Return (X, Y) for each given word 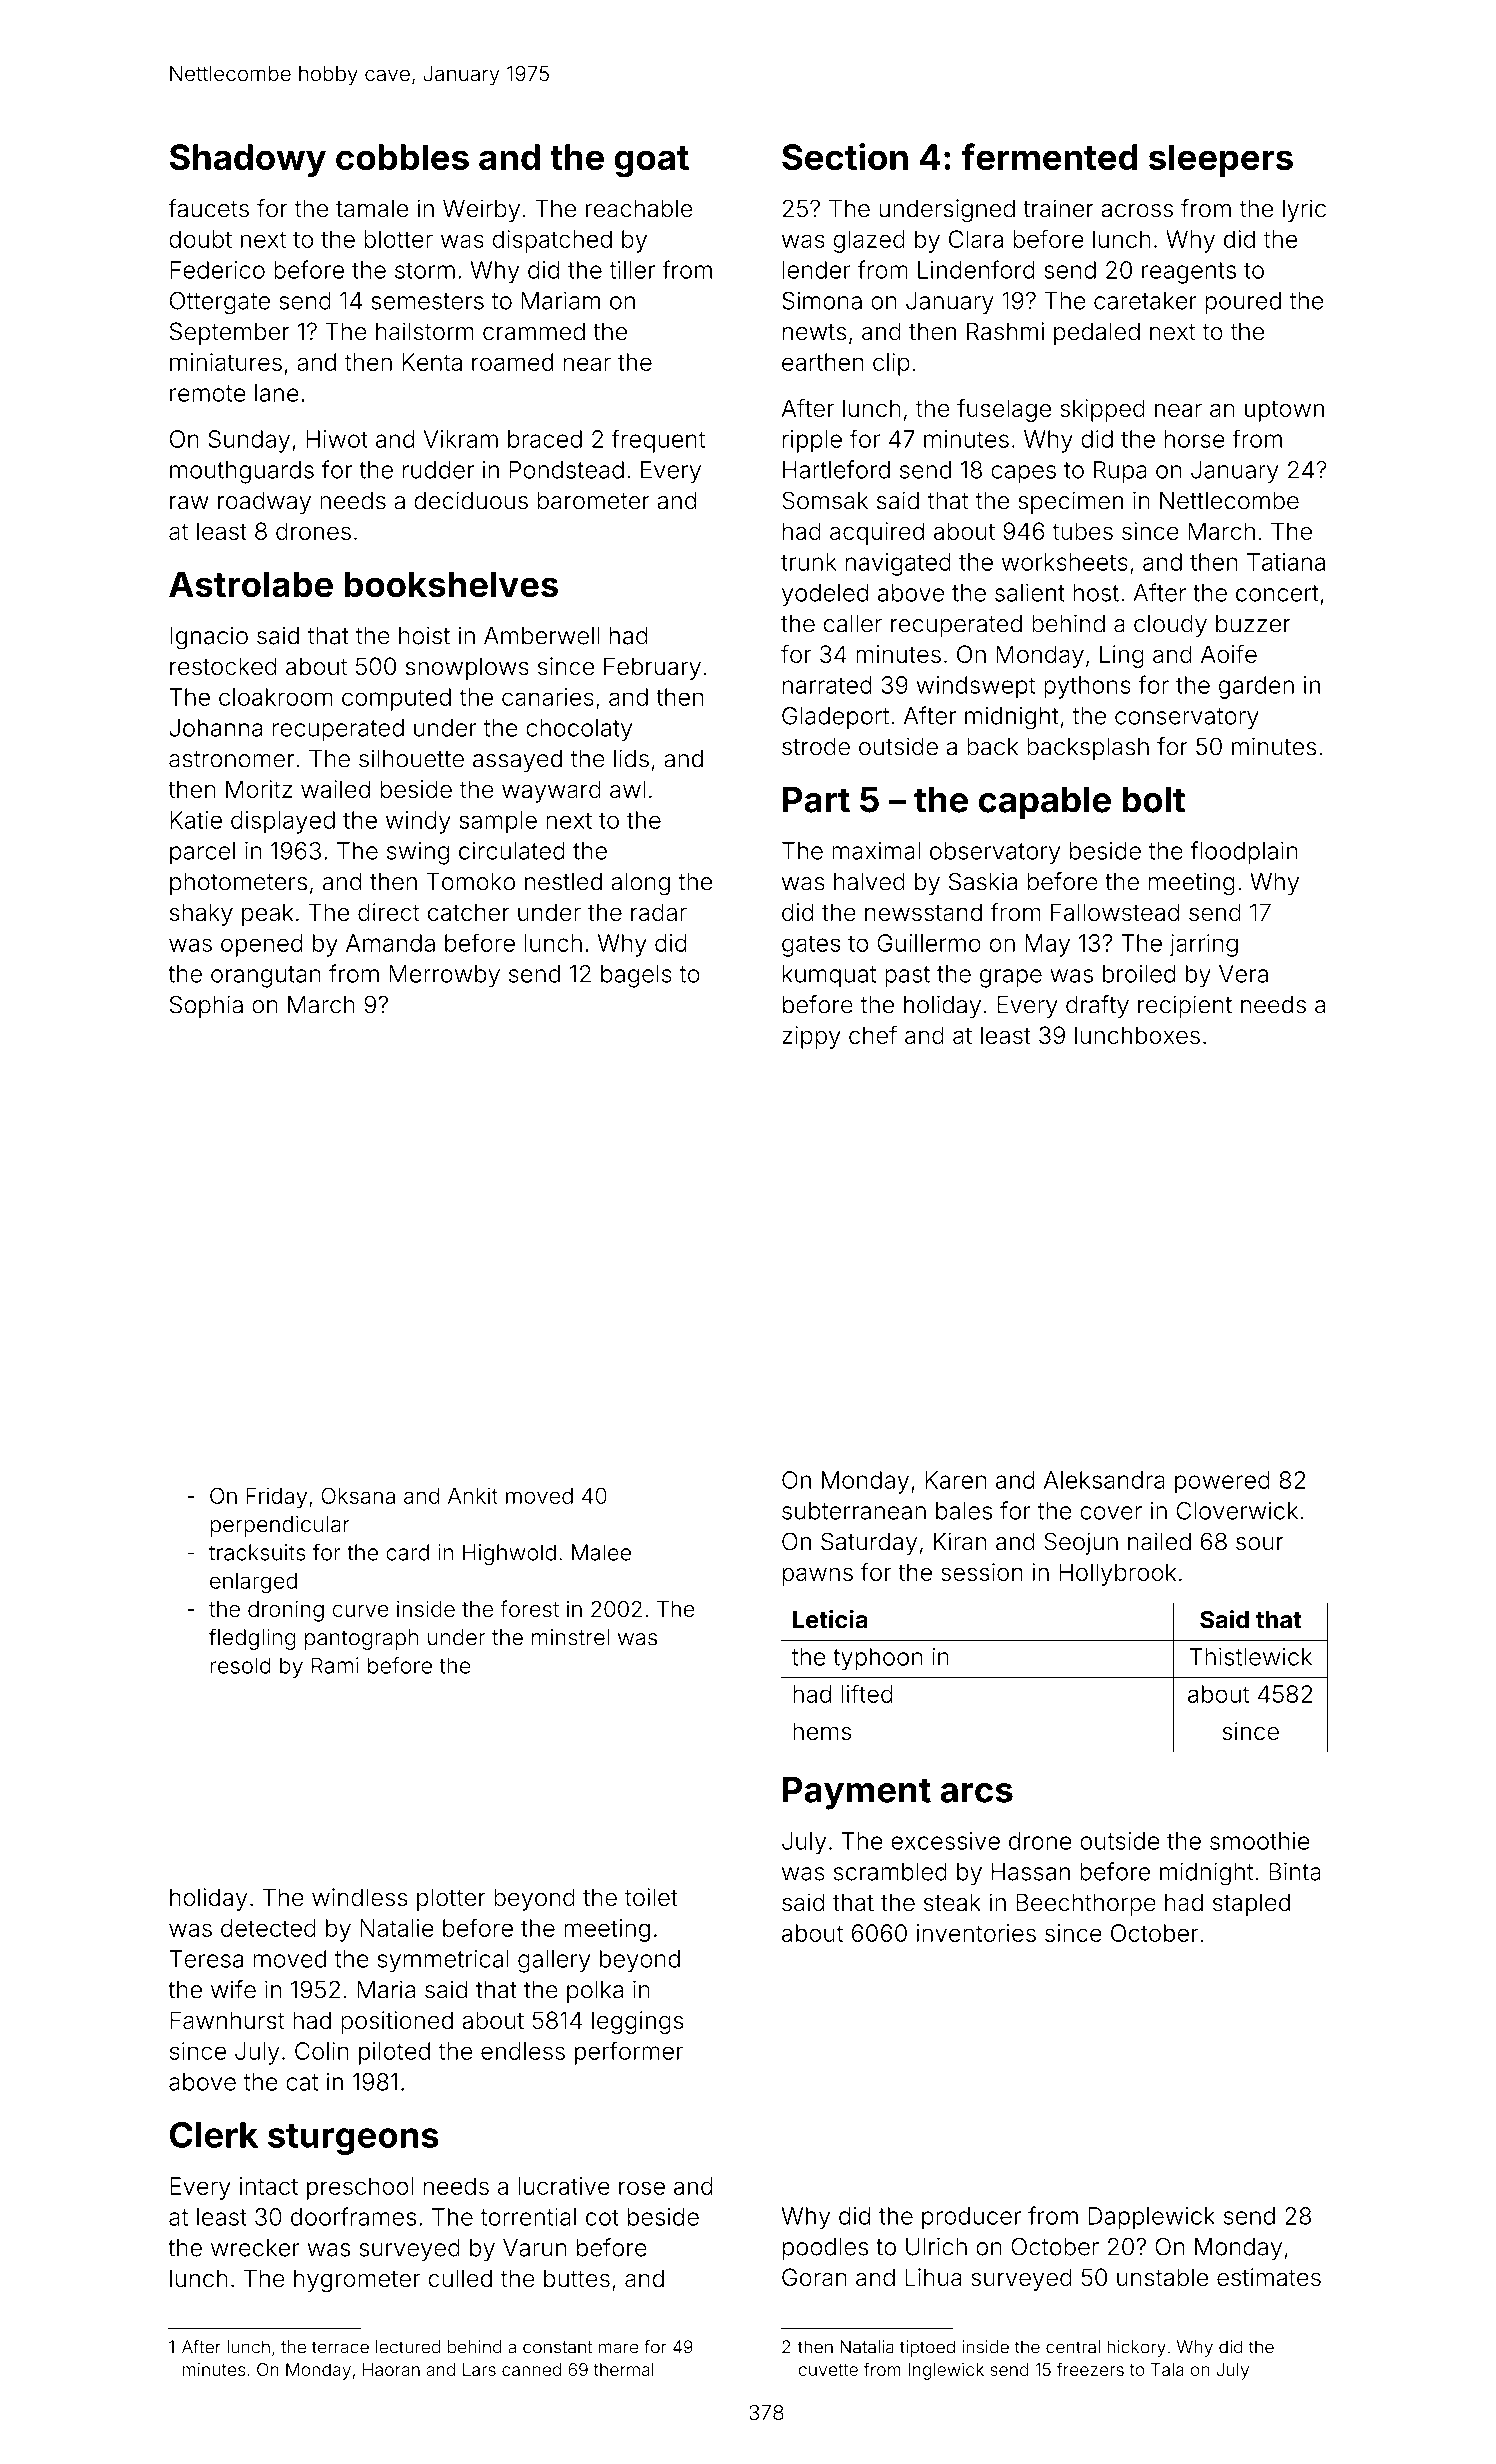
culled (460, 2278)
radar (659, 912)
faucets (208, 208)
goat (652, 162)
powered (1222, 1482)
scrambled (890, 1872)
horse (1195, 439)
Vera (1243, 974)
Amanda (390, 943)
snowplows (467, 668)
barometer (594, 501)
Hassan (1031, 1872)
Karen (955, 1480)
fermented (1049, 156)
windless (360, 1897)
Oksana (358, 1495)
